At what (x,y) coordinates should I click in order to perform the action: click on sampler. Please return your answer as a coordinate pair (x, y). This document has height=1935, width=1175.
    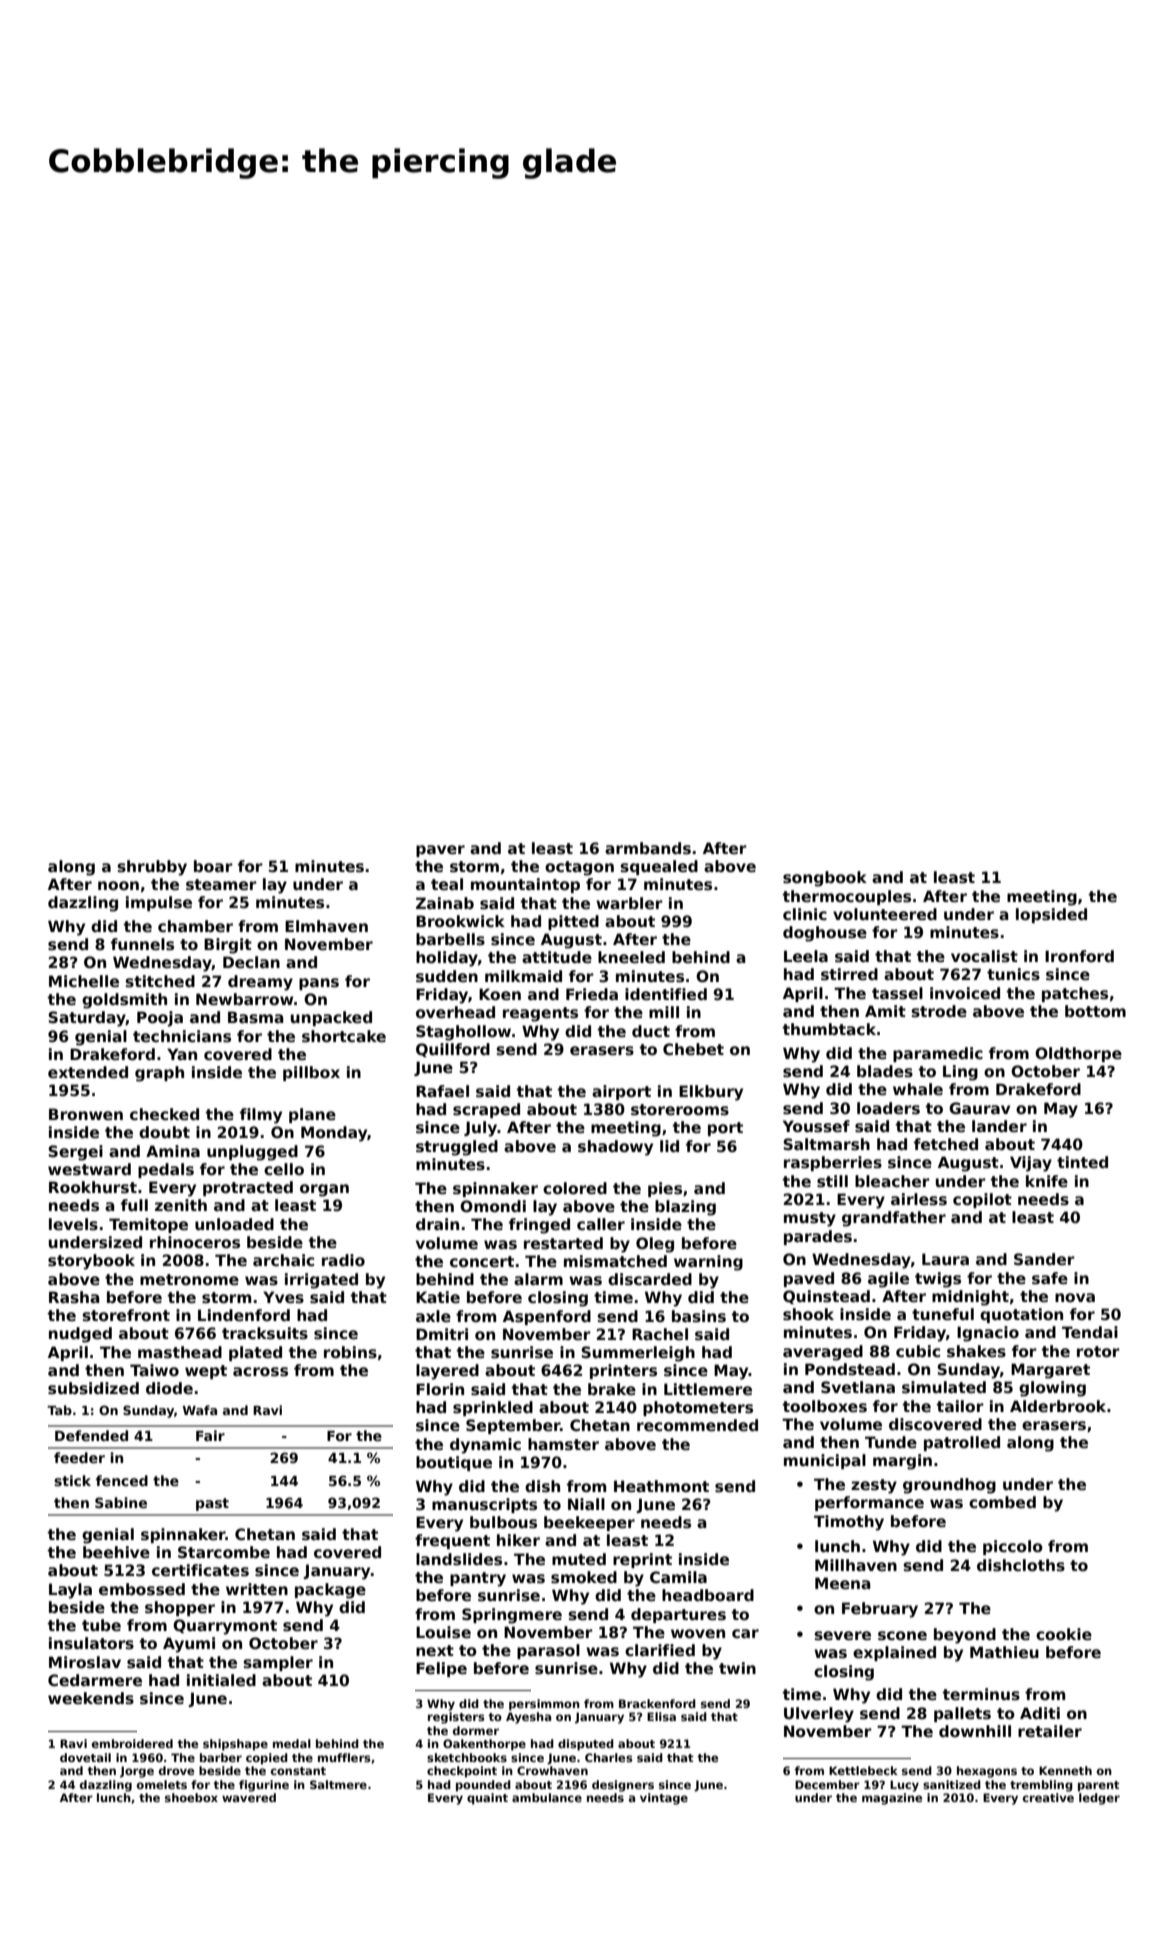
    Looking at the image, I should click on (278, 1663).
